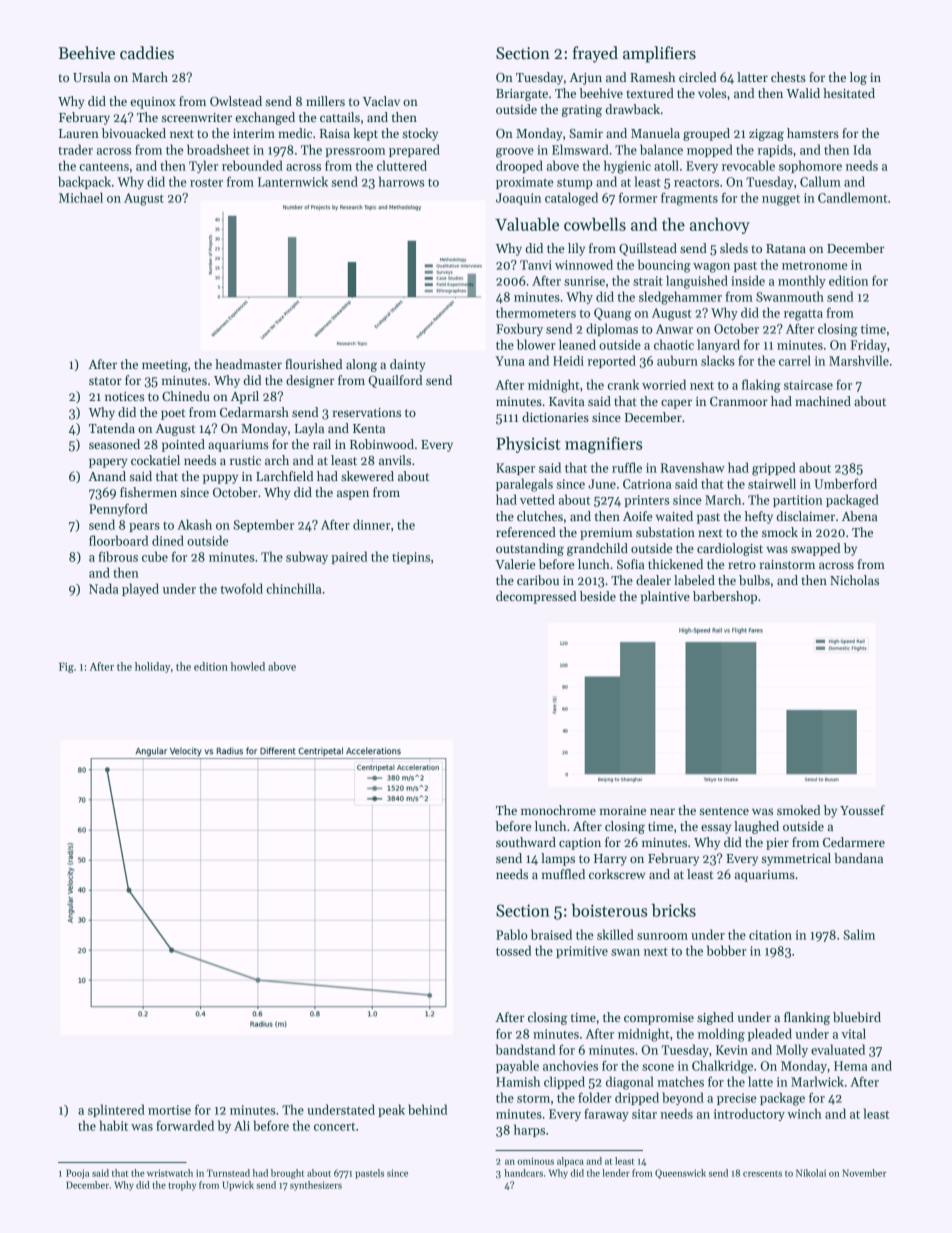 This screenshot has width=952, height=1233. Describe the element at coordinates (524, 485) in the screenshot. I see `paralegals` at that location.
